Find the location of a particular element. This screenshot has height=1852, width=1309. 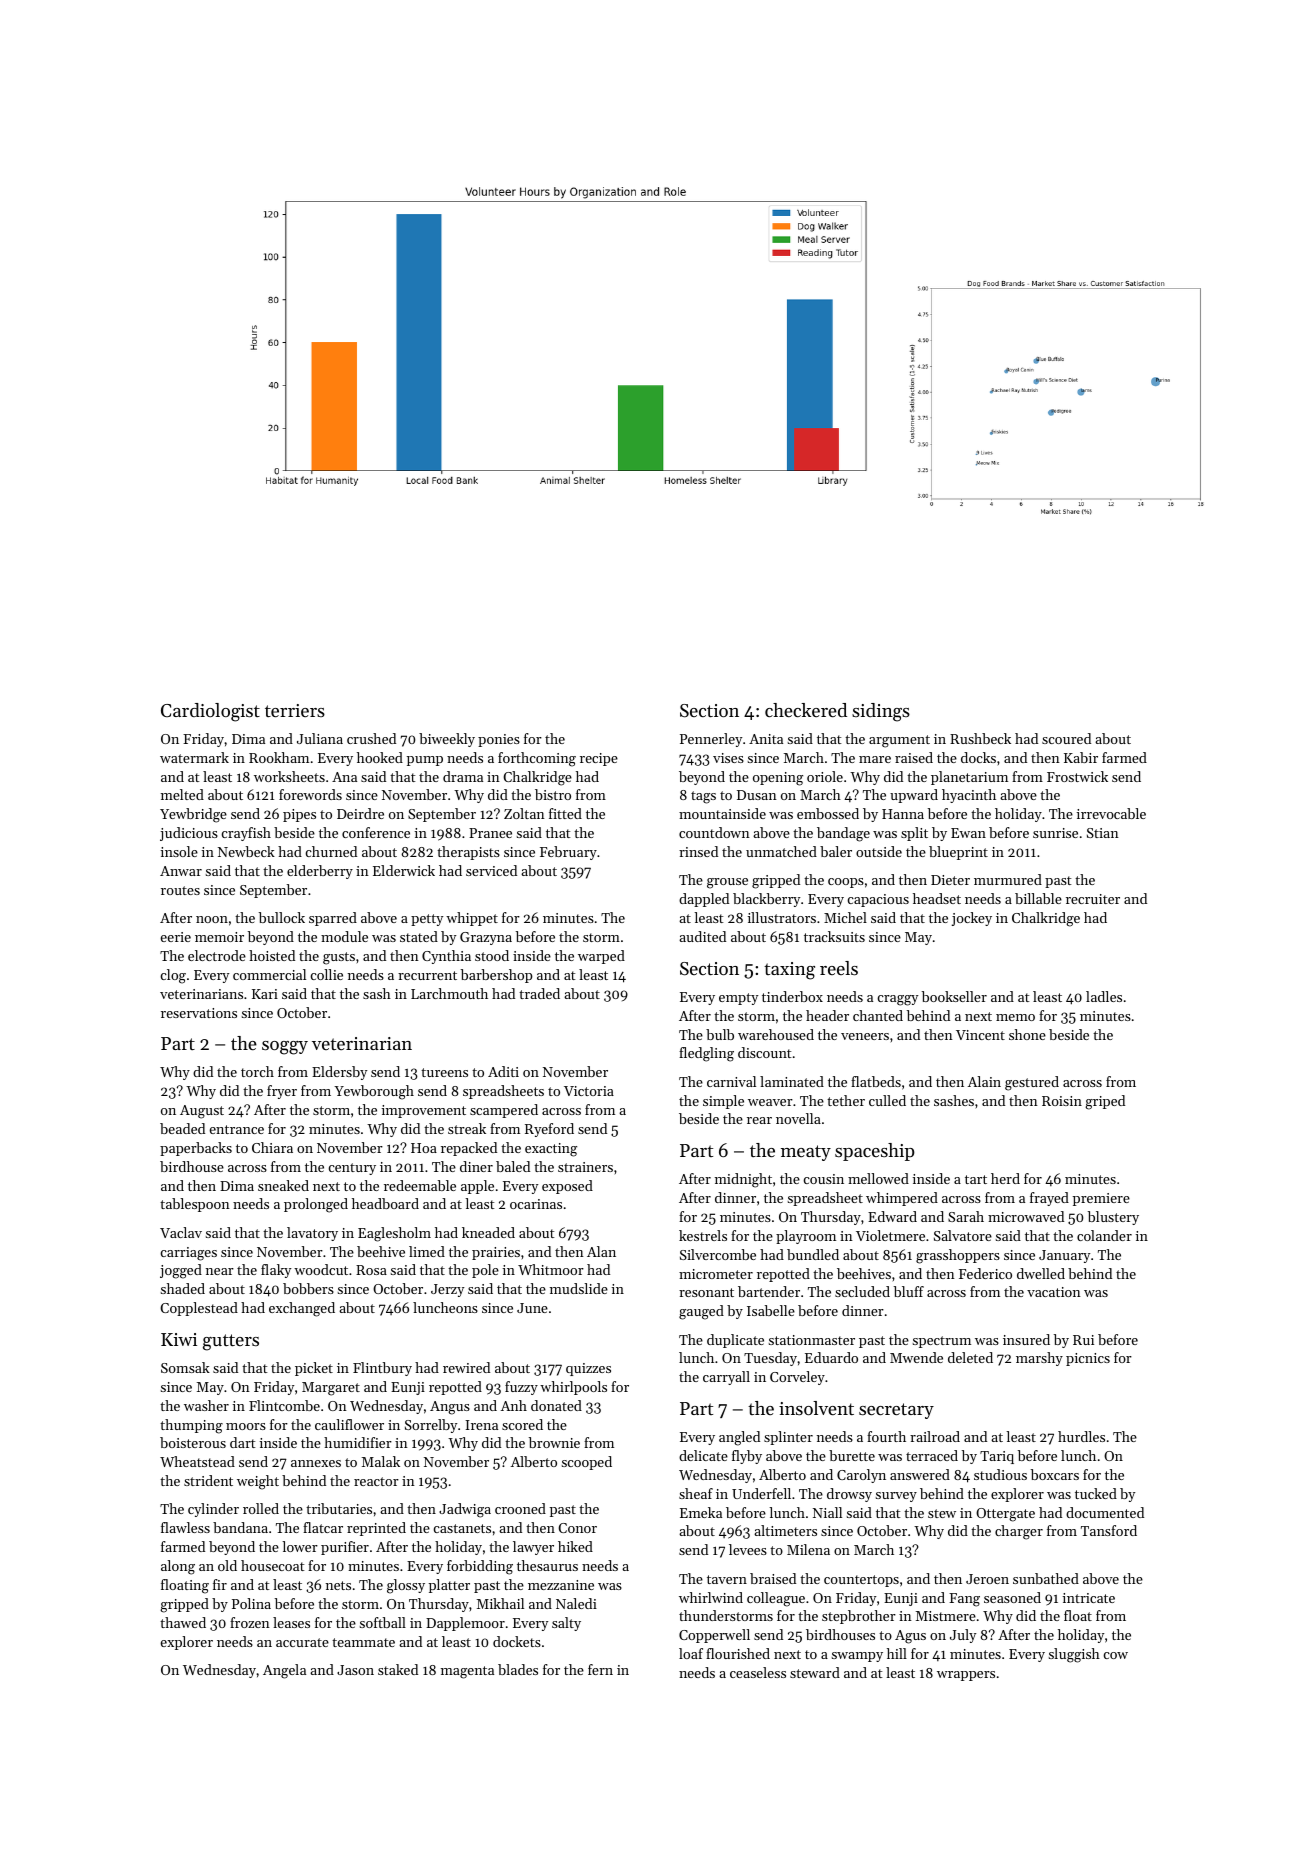

Somsak is located at coordinates (185, 1367).
